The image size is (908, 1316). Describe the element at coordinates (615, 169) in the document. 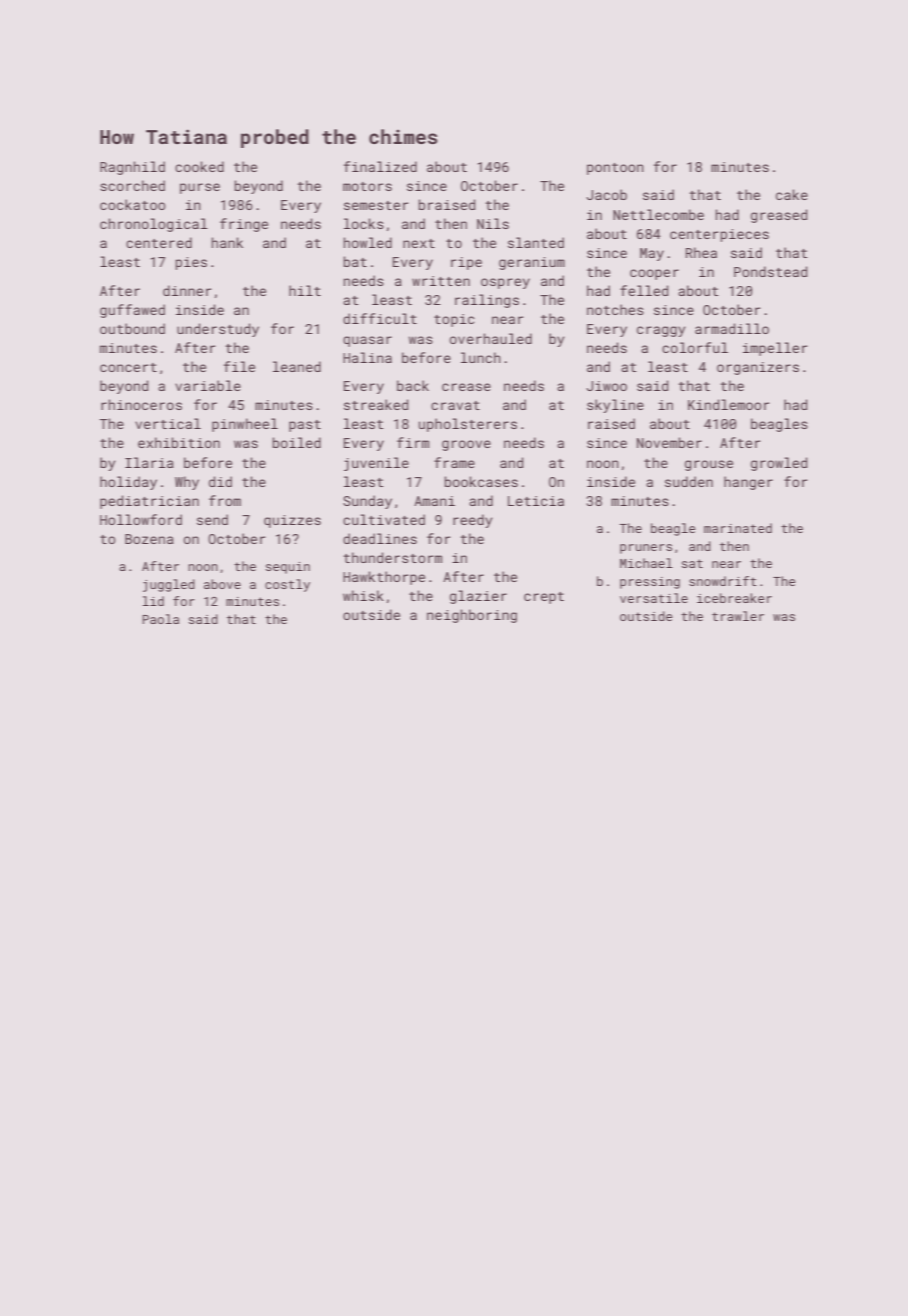

I see `pontoon` at that location.
